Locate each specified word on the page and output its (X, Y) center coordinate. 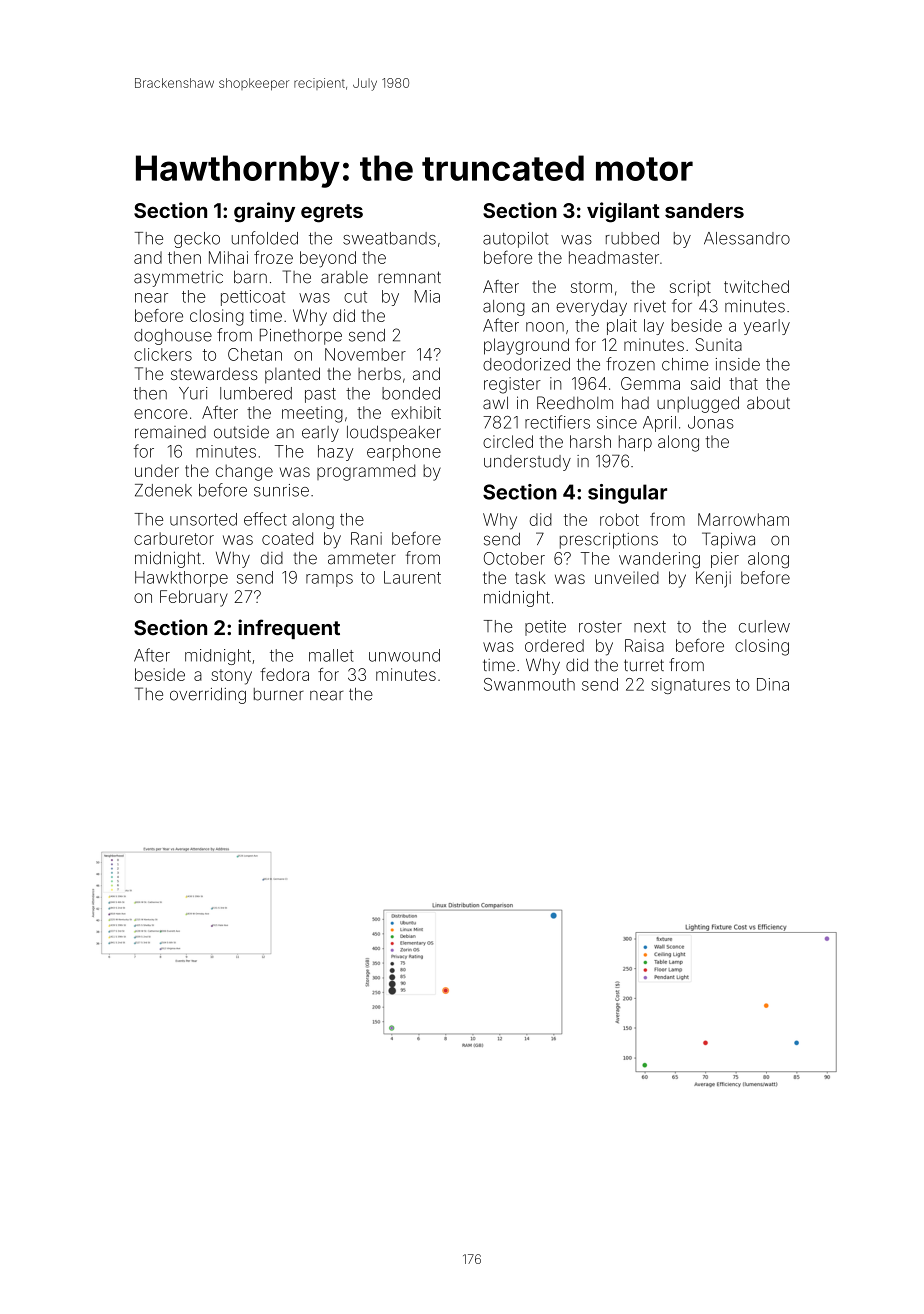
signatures (690, 686)
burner (279, 694)
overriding (208, 696)
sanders (704, 210)
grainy (264, 212)
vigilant (623, 212)
